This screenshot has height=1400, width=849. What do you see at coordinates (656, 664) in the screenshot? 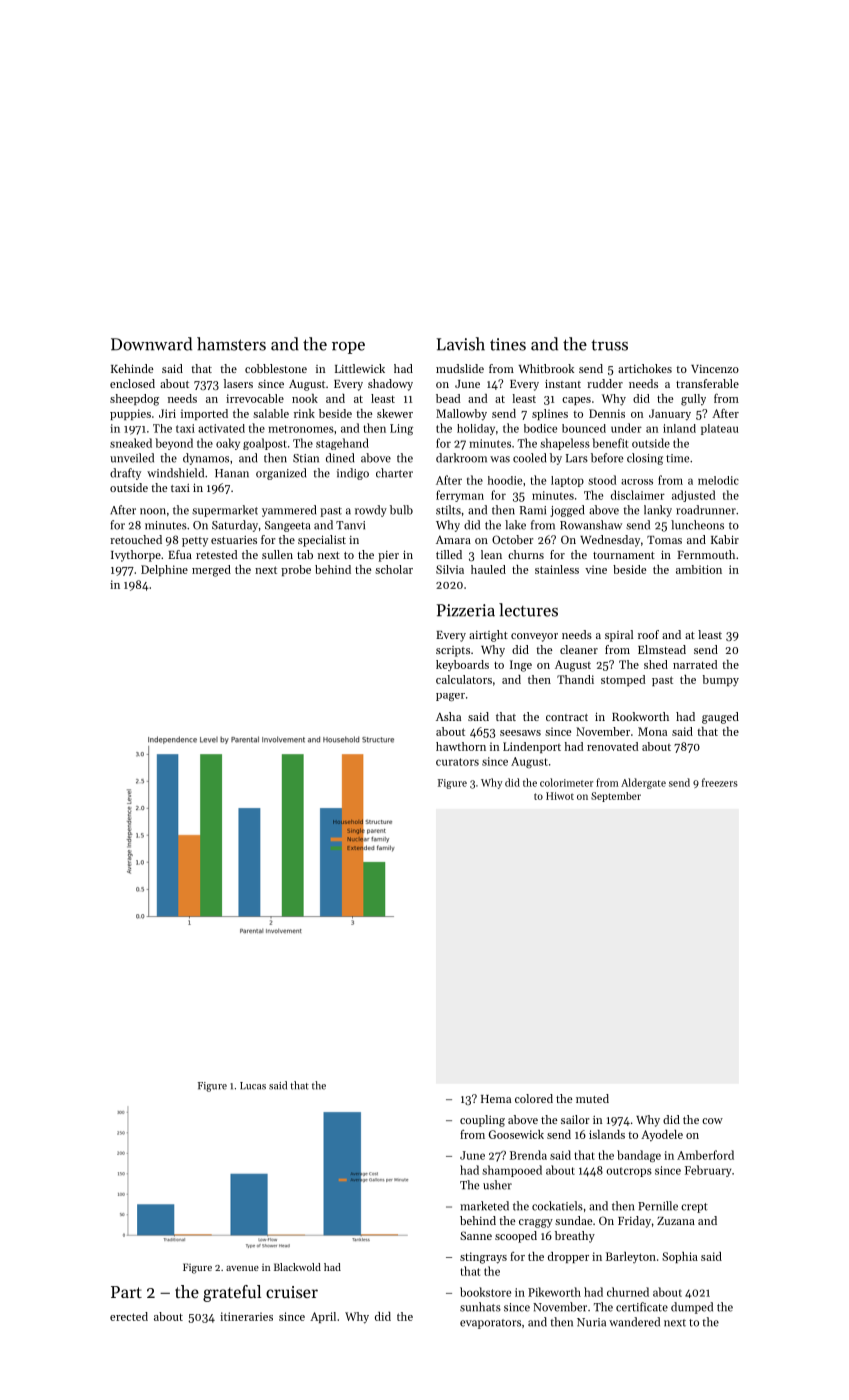
I see `shed` at bounding box center [656, 664].
